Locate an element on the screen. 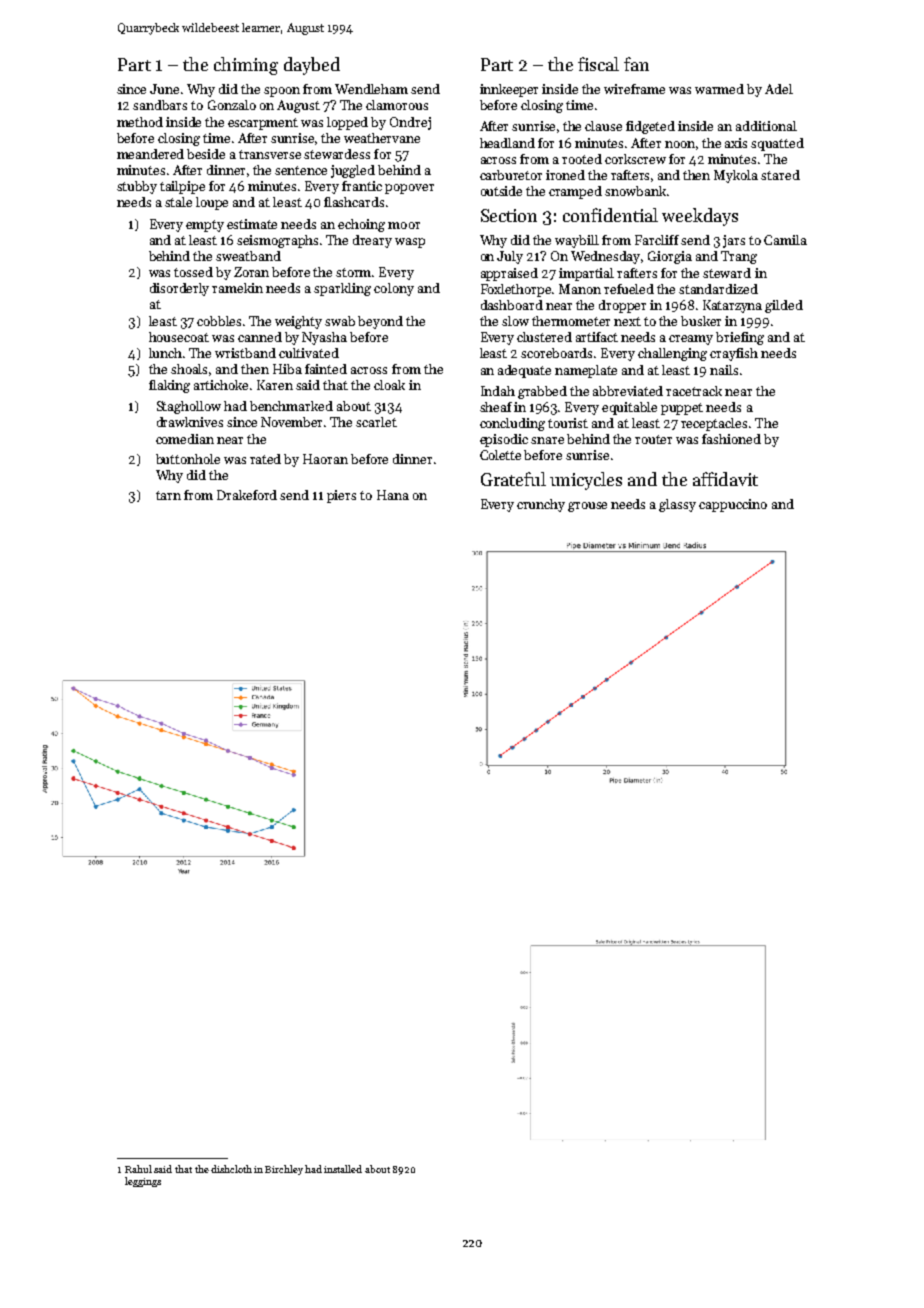 The image size is (924, 1308). Wendleham is located at coordinates (371, 89).
